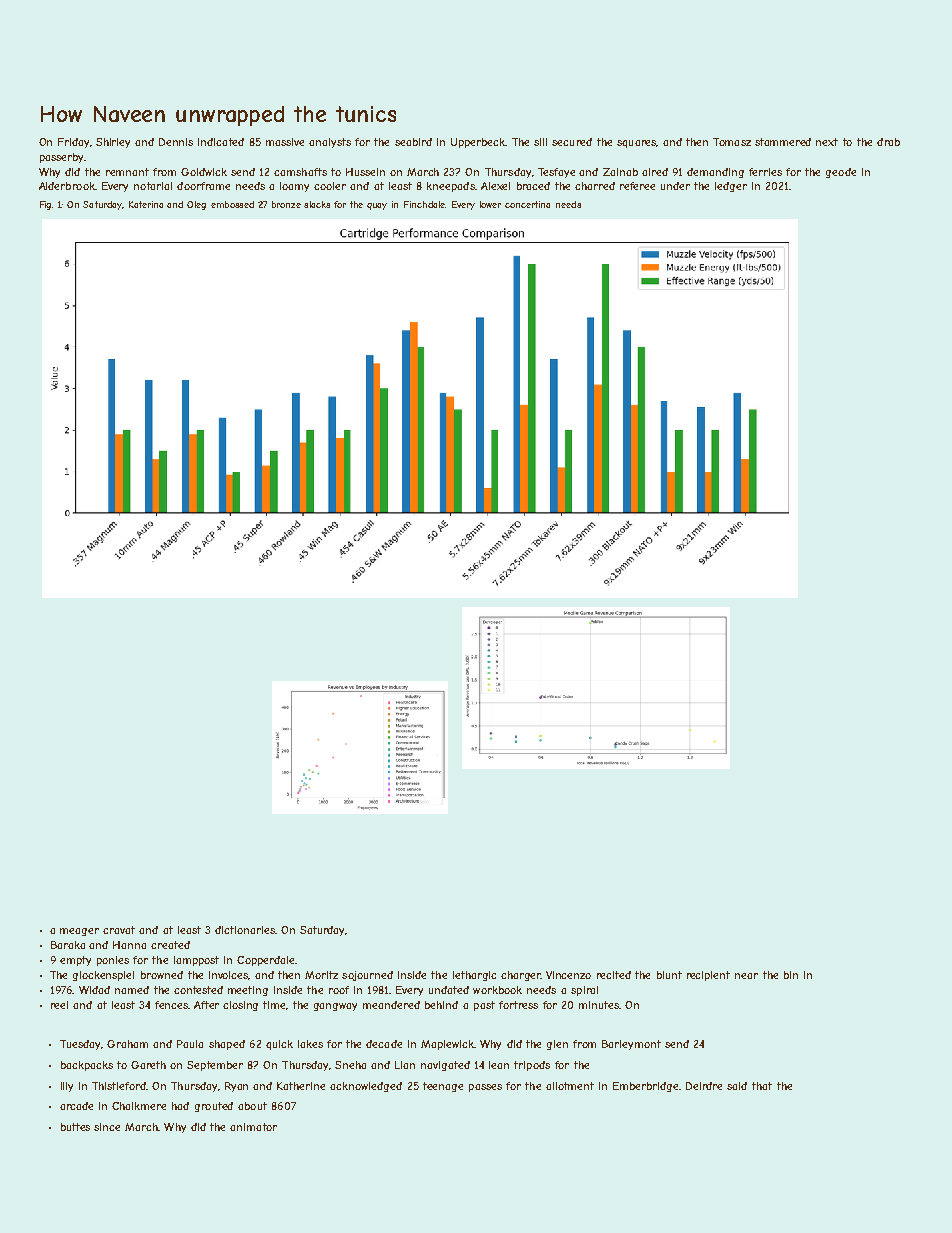 The height and width of the image is (1233, 952). What do you see at coordinates (253, 1127) in the image?
I see `animator` at bounding box center [253, 1127].
